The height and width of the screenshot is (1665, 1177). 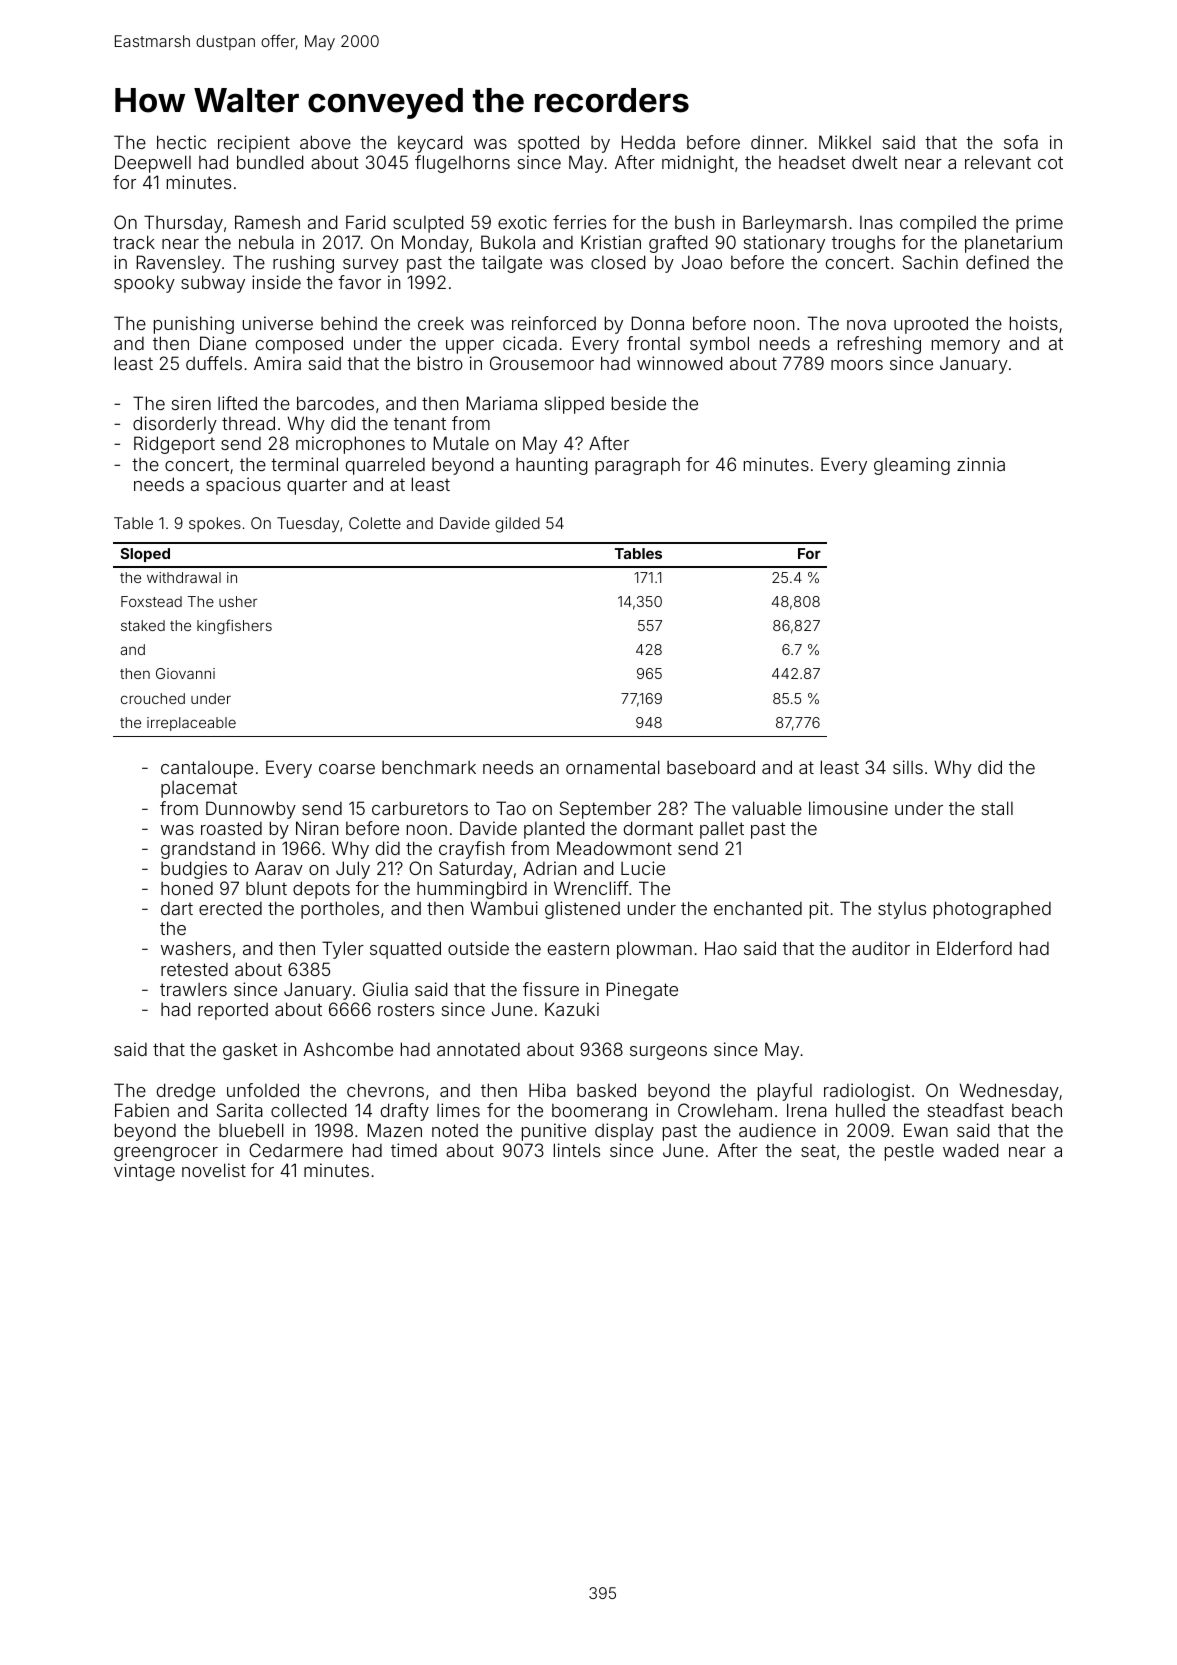 What do you see at coordinates (938, 224) in the screenshot?
I see `compiled` at bounding box center [938, 224].
